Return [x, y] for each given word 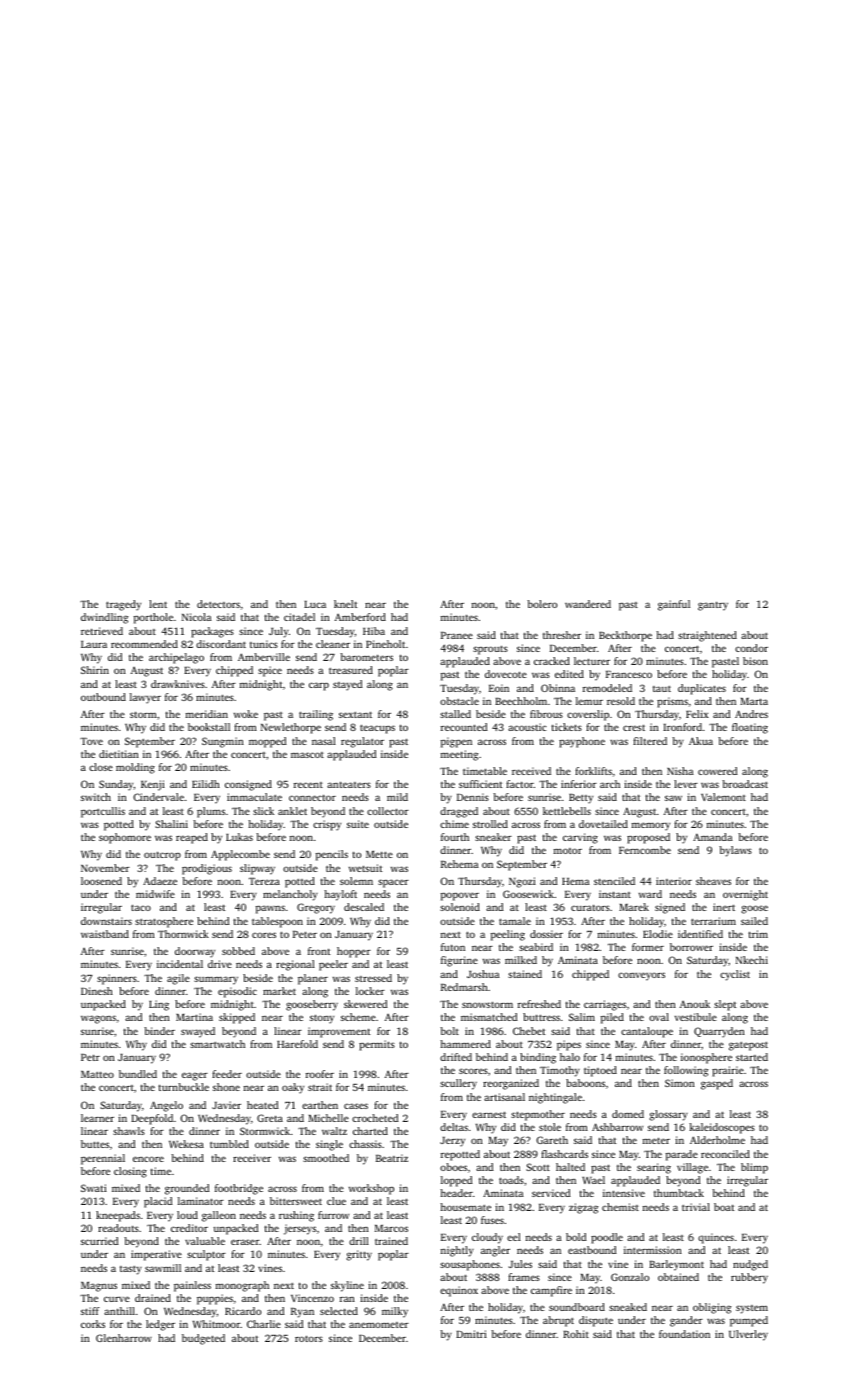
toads [511, 1180]
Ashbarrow [617, 1127]
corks [93, 1324]
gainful [674, 605]
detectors [218, 604]
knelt [346, 604]
